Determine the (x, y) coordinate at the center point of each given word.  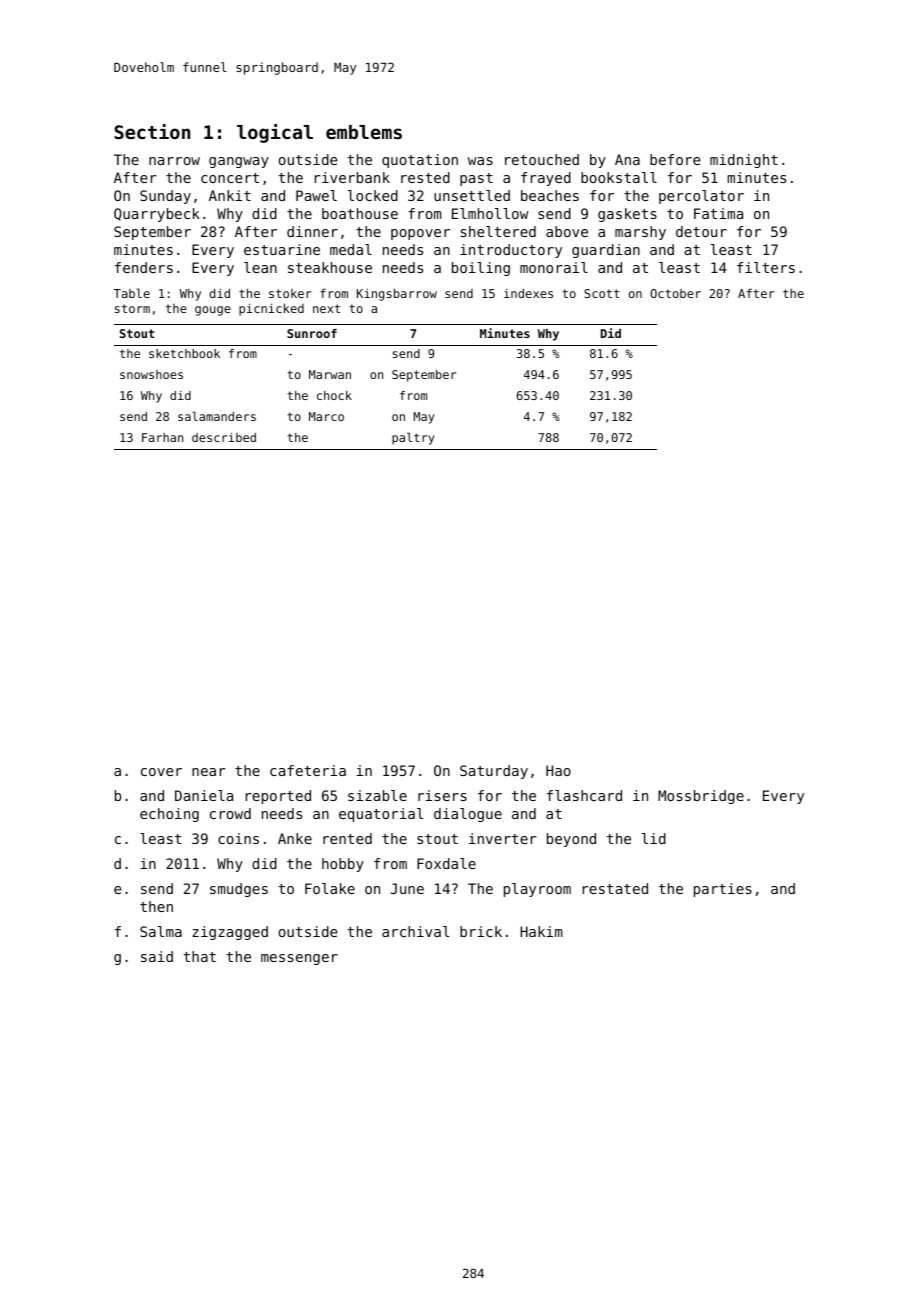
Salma (161, 931)
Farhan (162, 437)
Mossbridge (701, 797)
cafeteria (308, 770)
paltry (413, 439)
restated (615, 888)
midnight (744, 161)
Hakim (541, 931)
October (675, 293)
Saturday (494, 772)
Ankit (230, 195)
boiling (481, 269)
